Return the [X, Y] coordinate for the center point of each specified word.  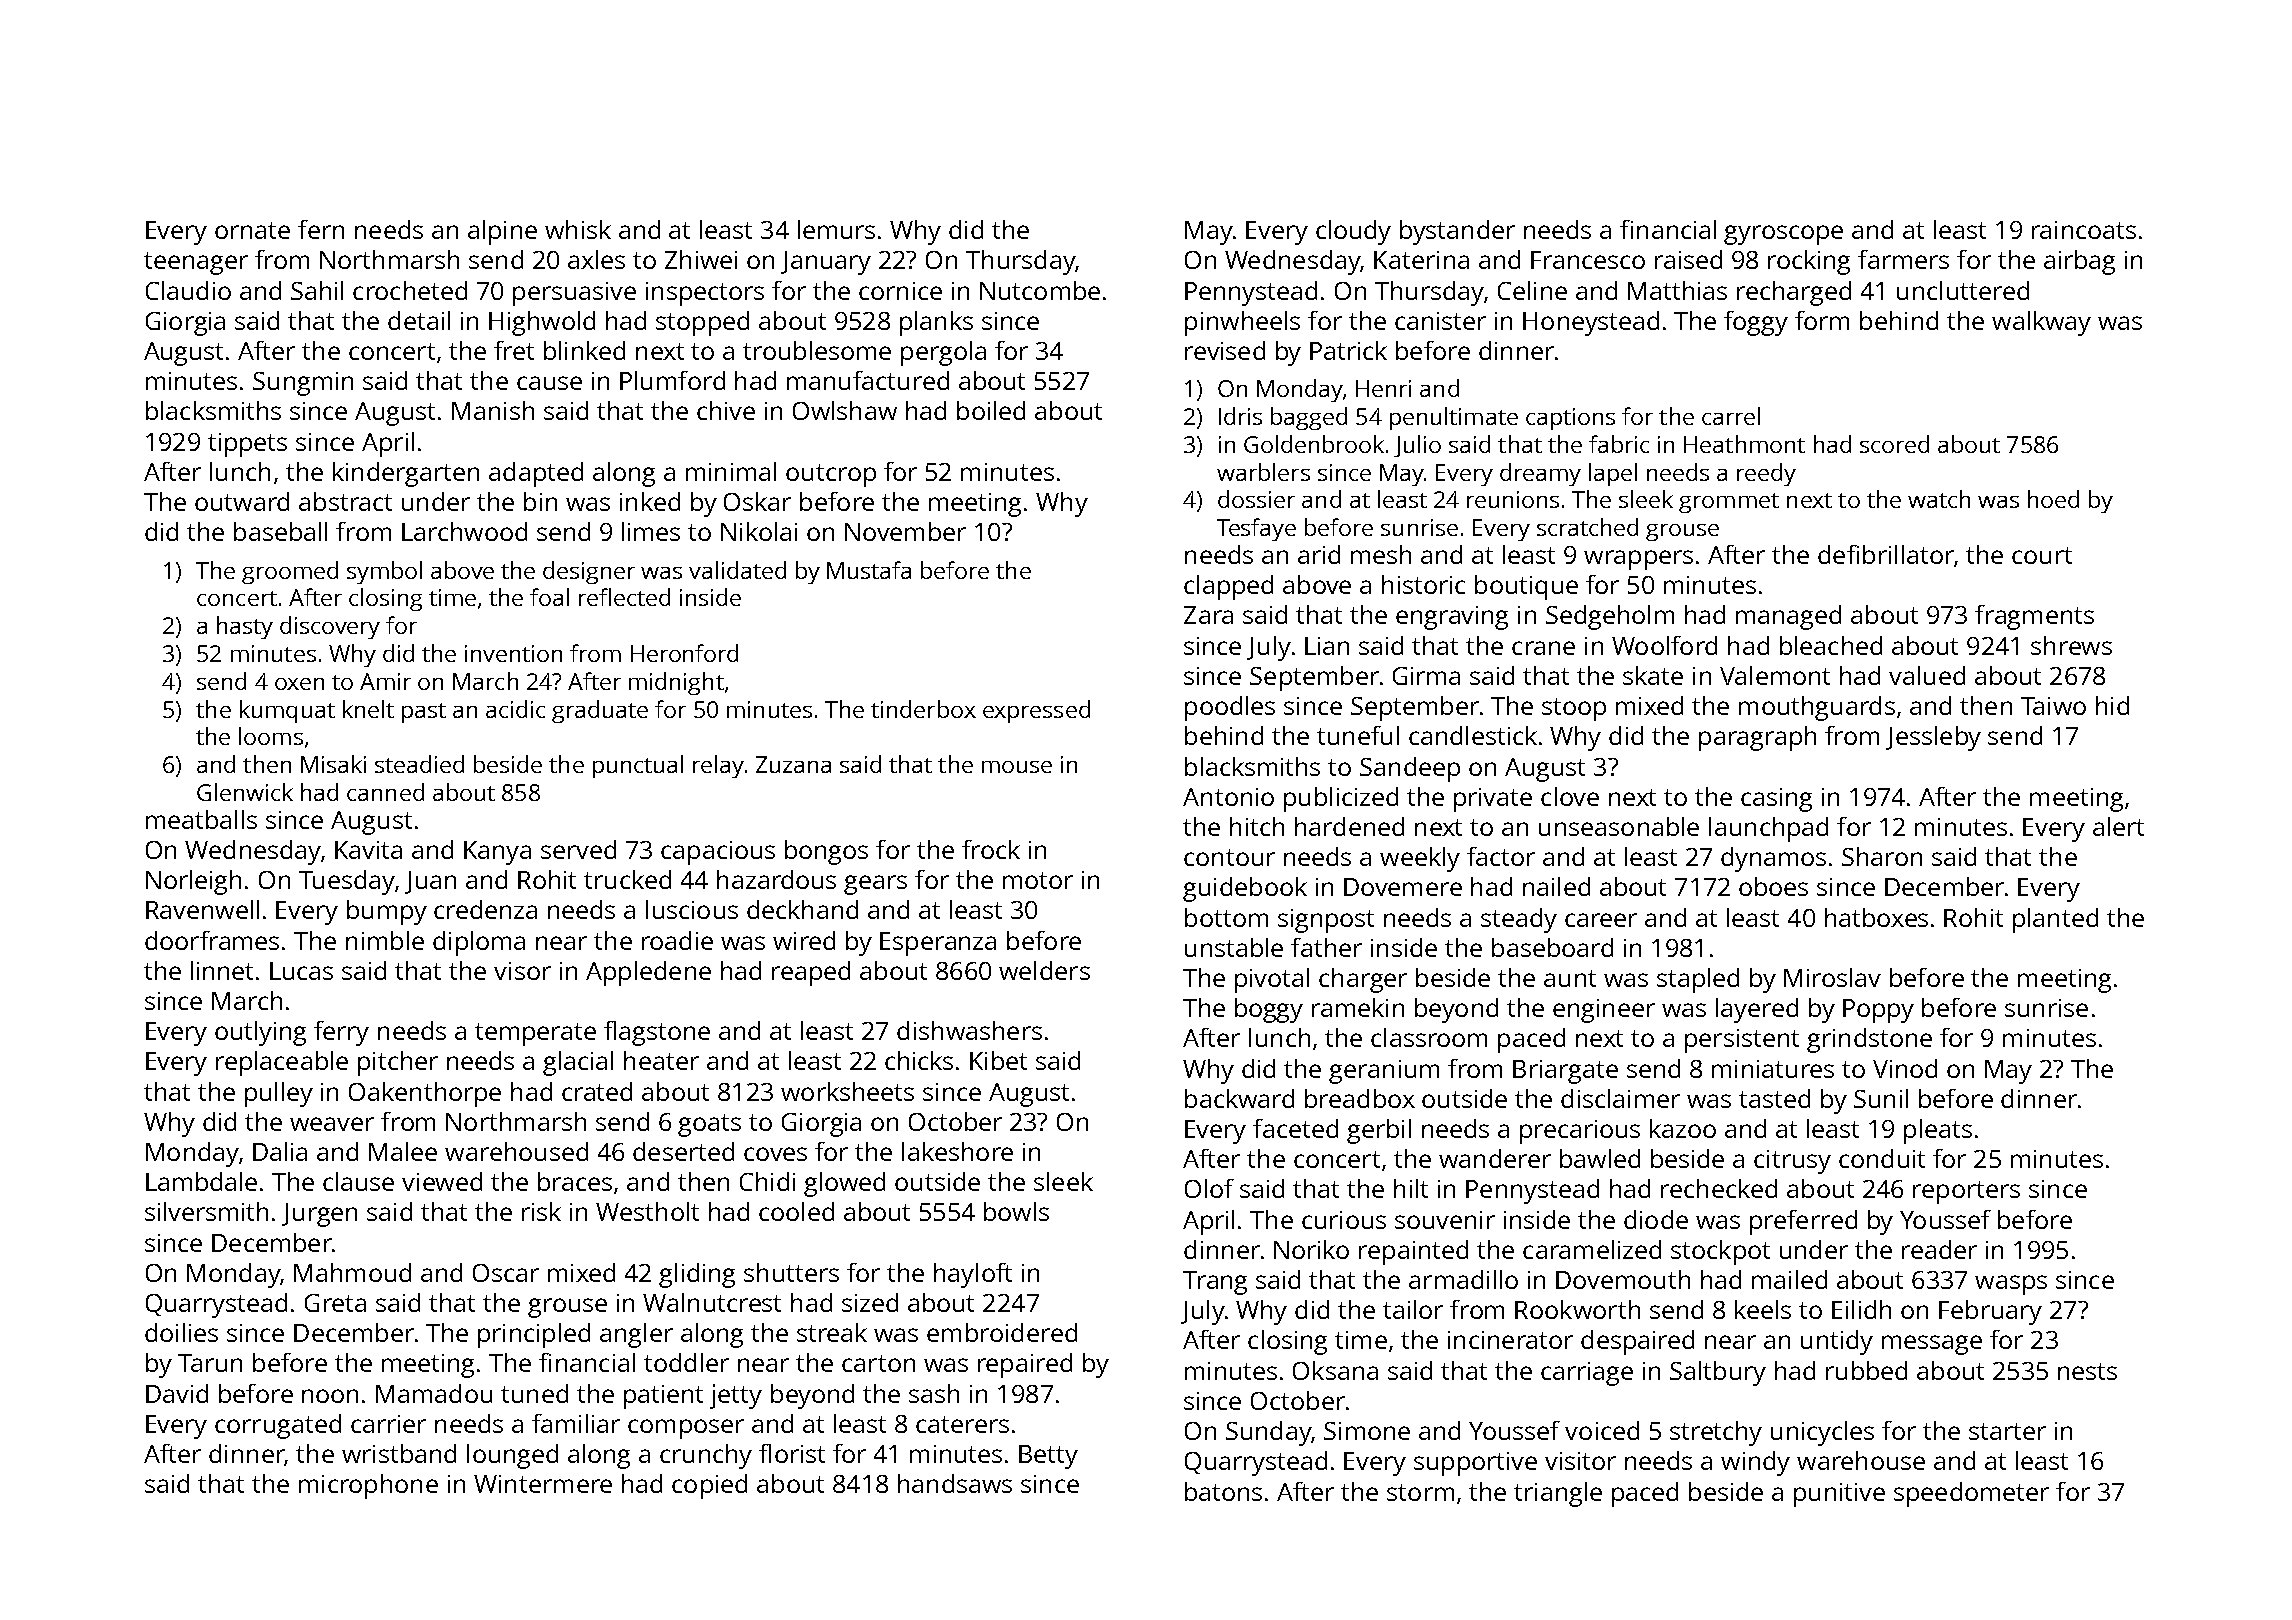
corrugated [278, 1426]
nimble [385, 940]
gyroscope [1783, 235]
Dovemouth [1623, 1279]
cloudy [1353, 232]
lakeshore [957, 1151]
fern [321, 229]
